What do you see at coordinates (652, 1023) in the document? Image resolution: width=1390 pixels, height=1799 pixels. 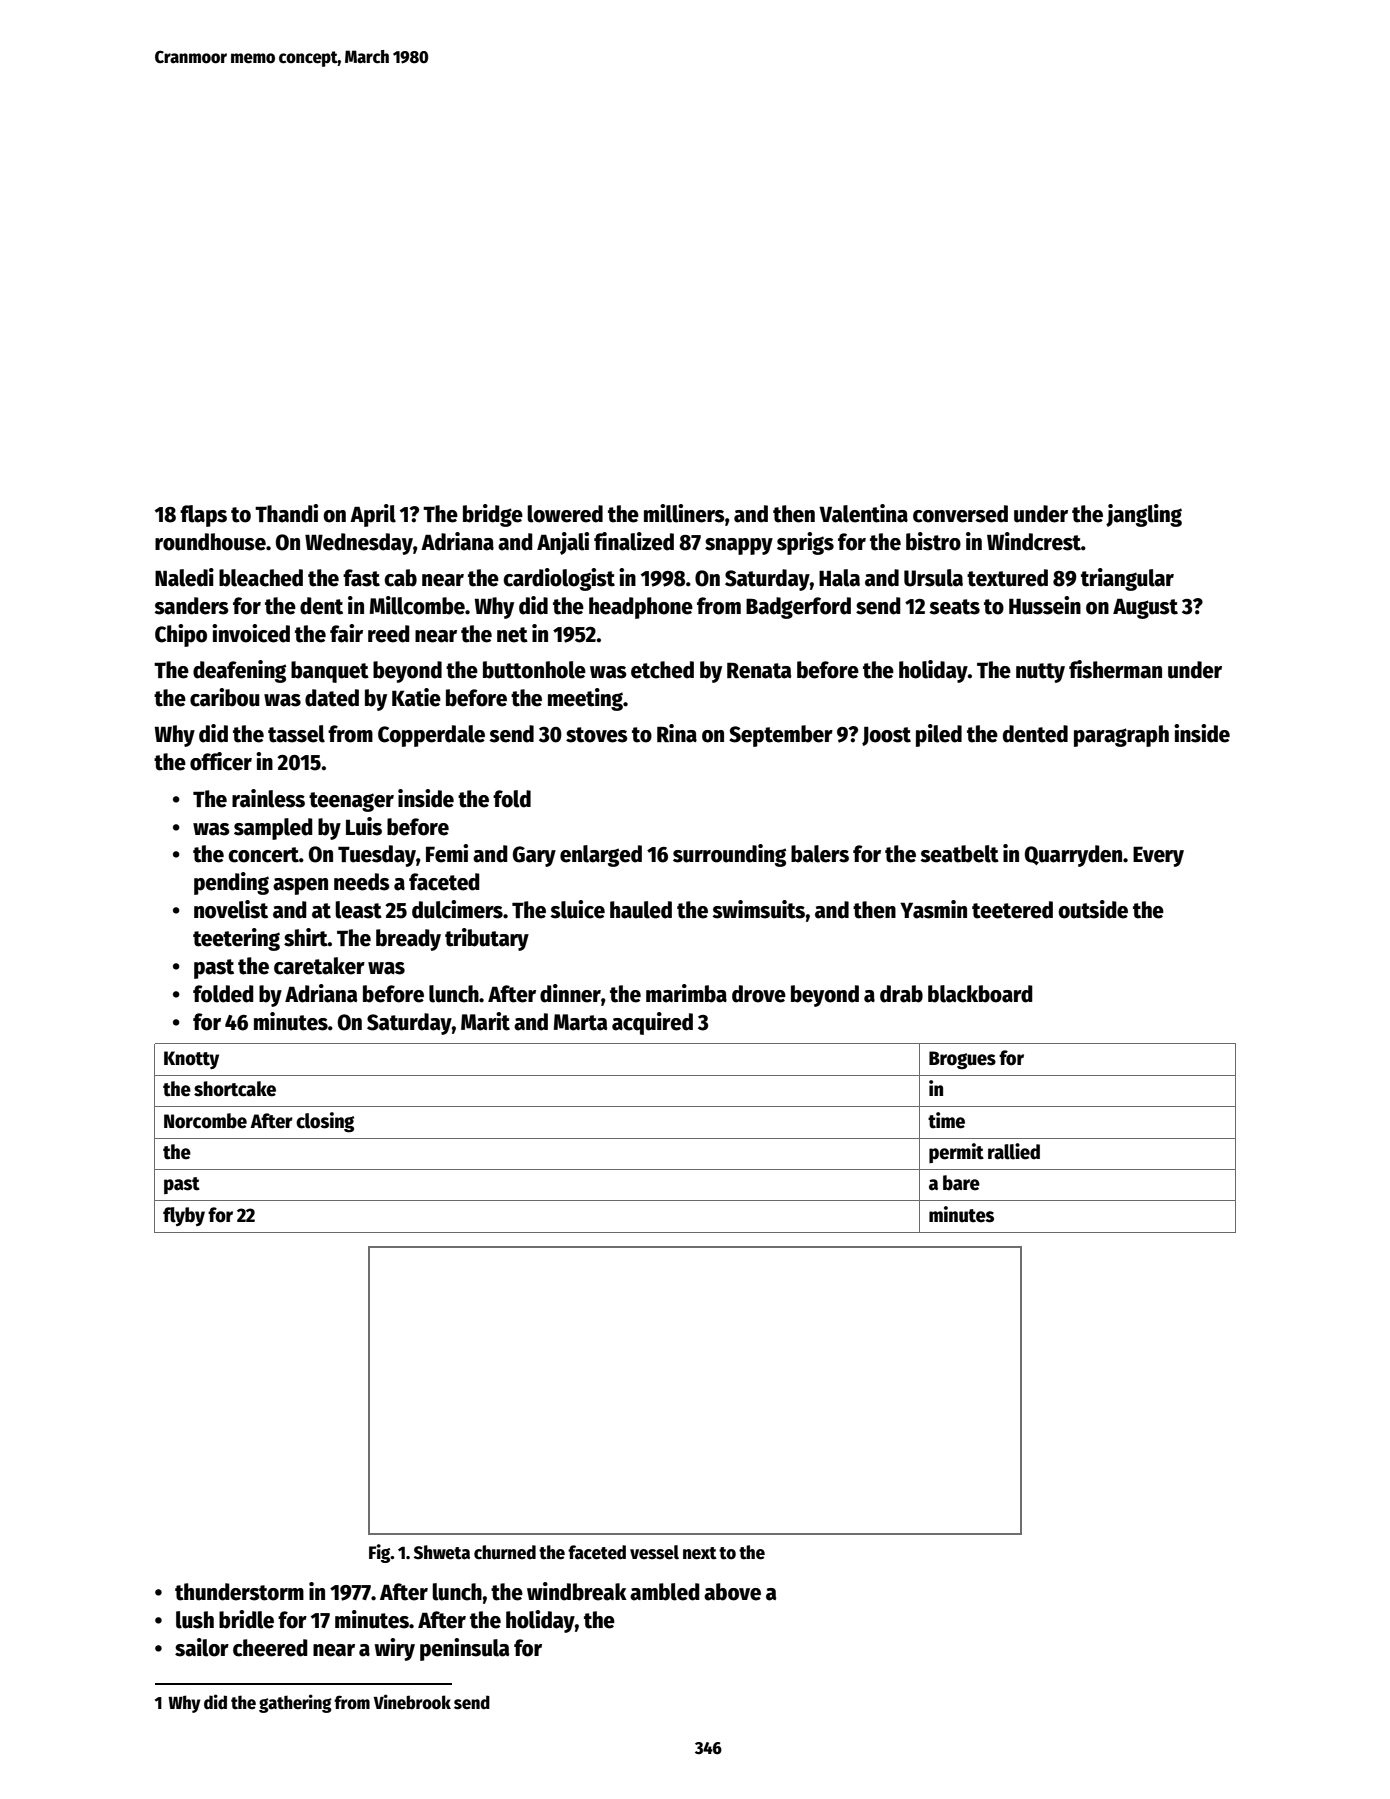 I see `acquired` at bounding box center [652, 1023].
